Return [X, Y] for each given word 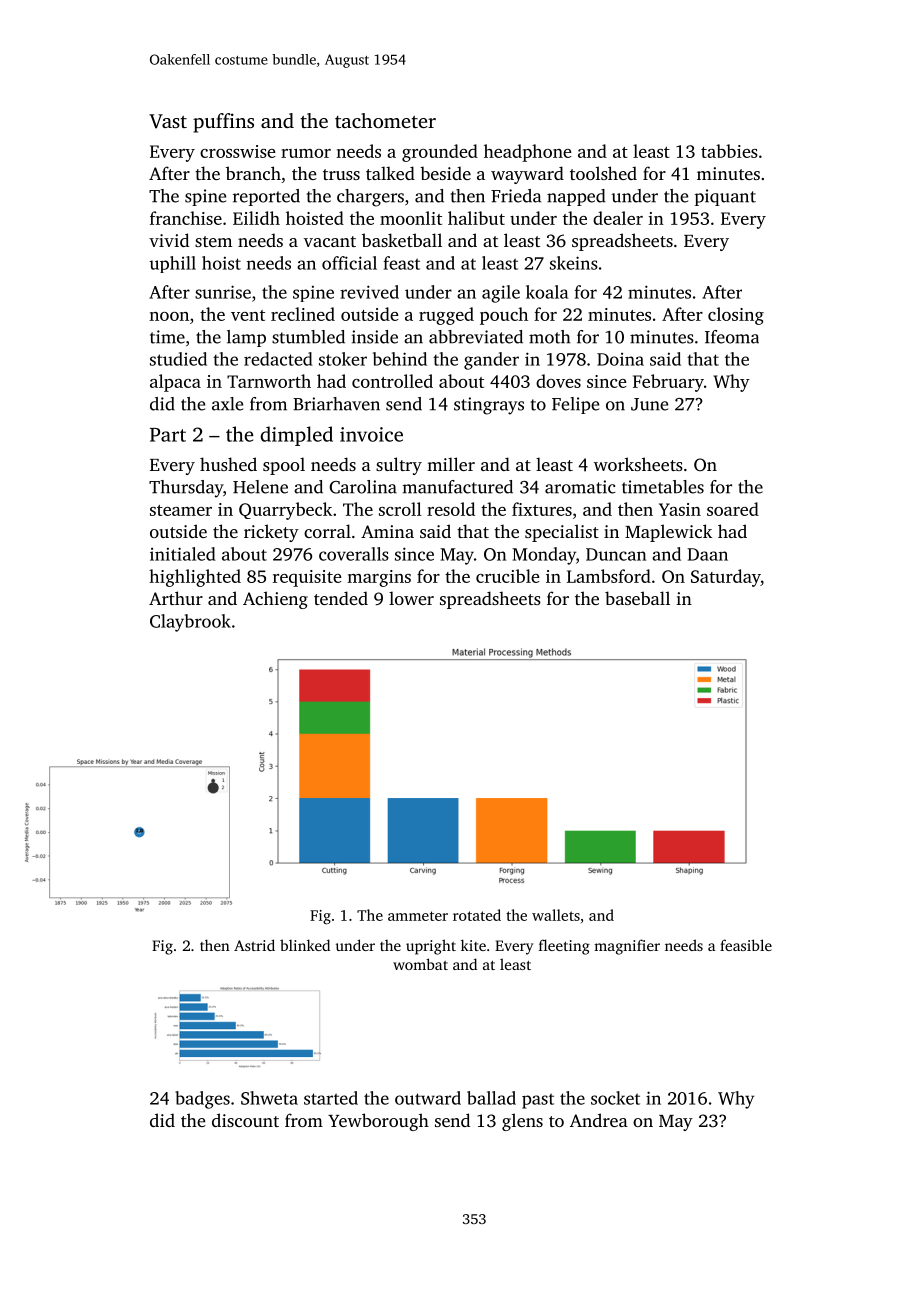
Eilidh [256, 218]
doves [558, 381]
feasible [746, 945]
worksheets [638, 464]
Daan [707, 554]
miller [451, 464]
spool [284, 466]
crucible [508, 576]
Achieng [275, 600]
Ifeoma [732, 337]
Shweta [269, 1098]
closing [736, 316]
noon [169, 316]
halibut [476, 218]
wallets [556, 915]
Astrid [254, 945]
